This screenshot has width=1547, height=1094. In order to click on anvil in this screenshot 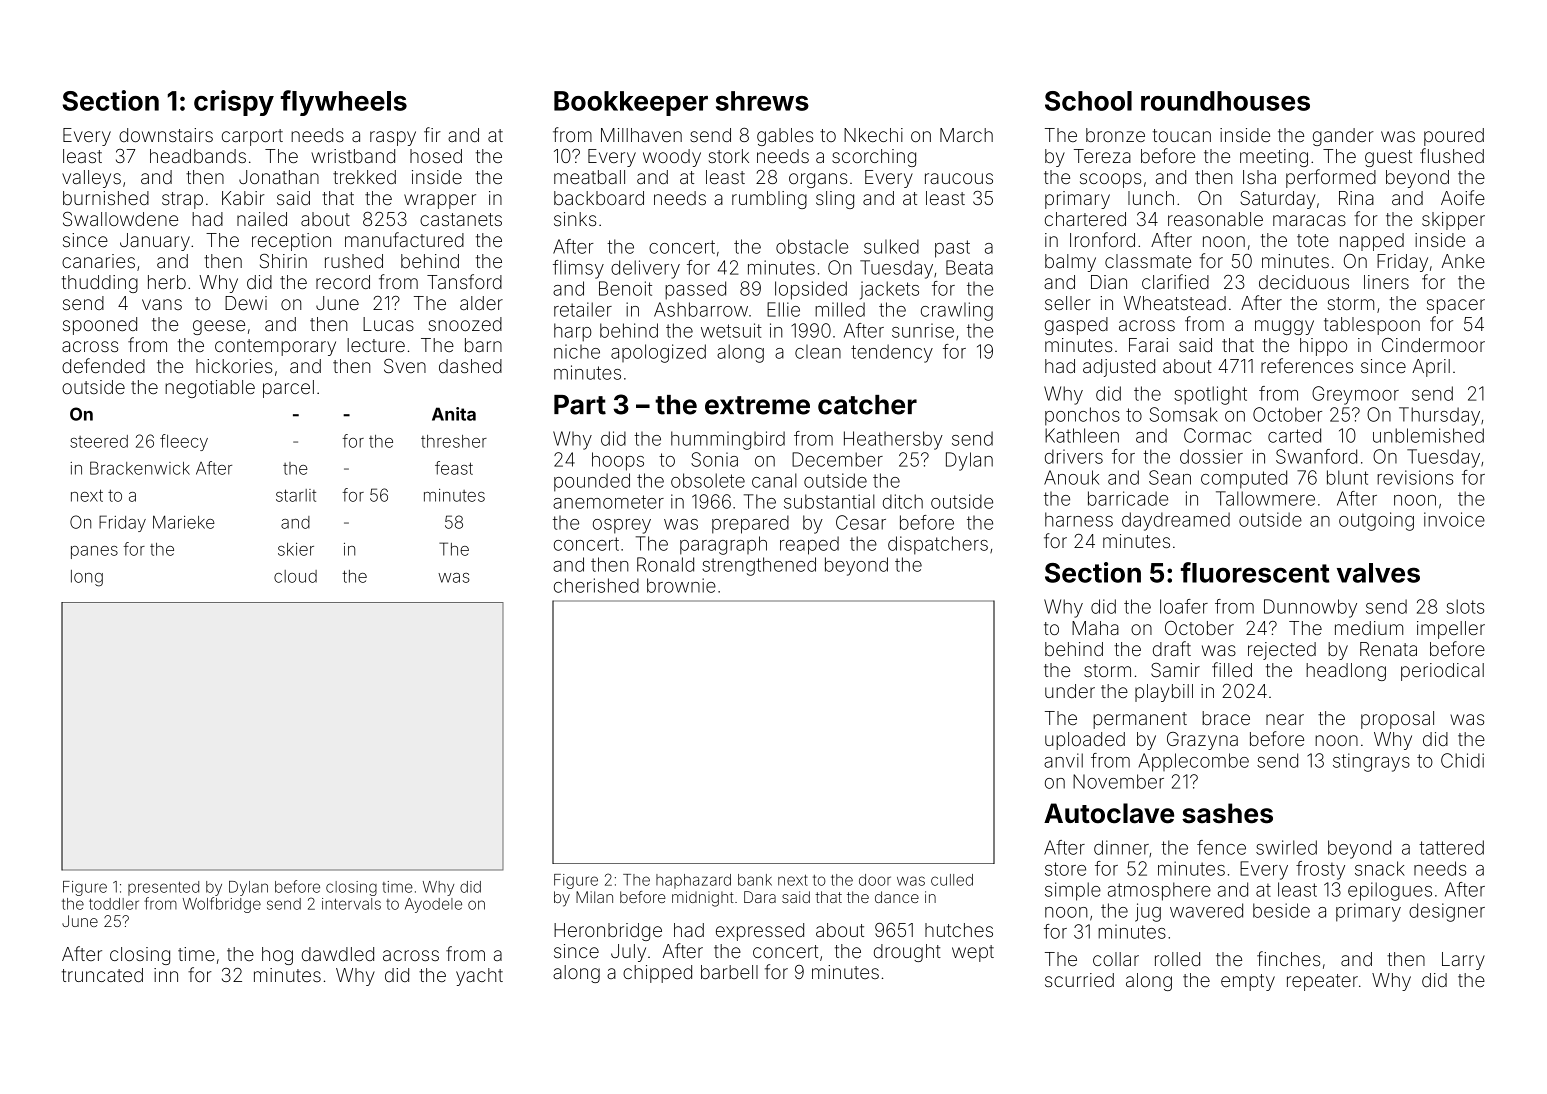, I will do `click(1063, 760)`.
